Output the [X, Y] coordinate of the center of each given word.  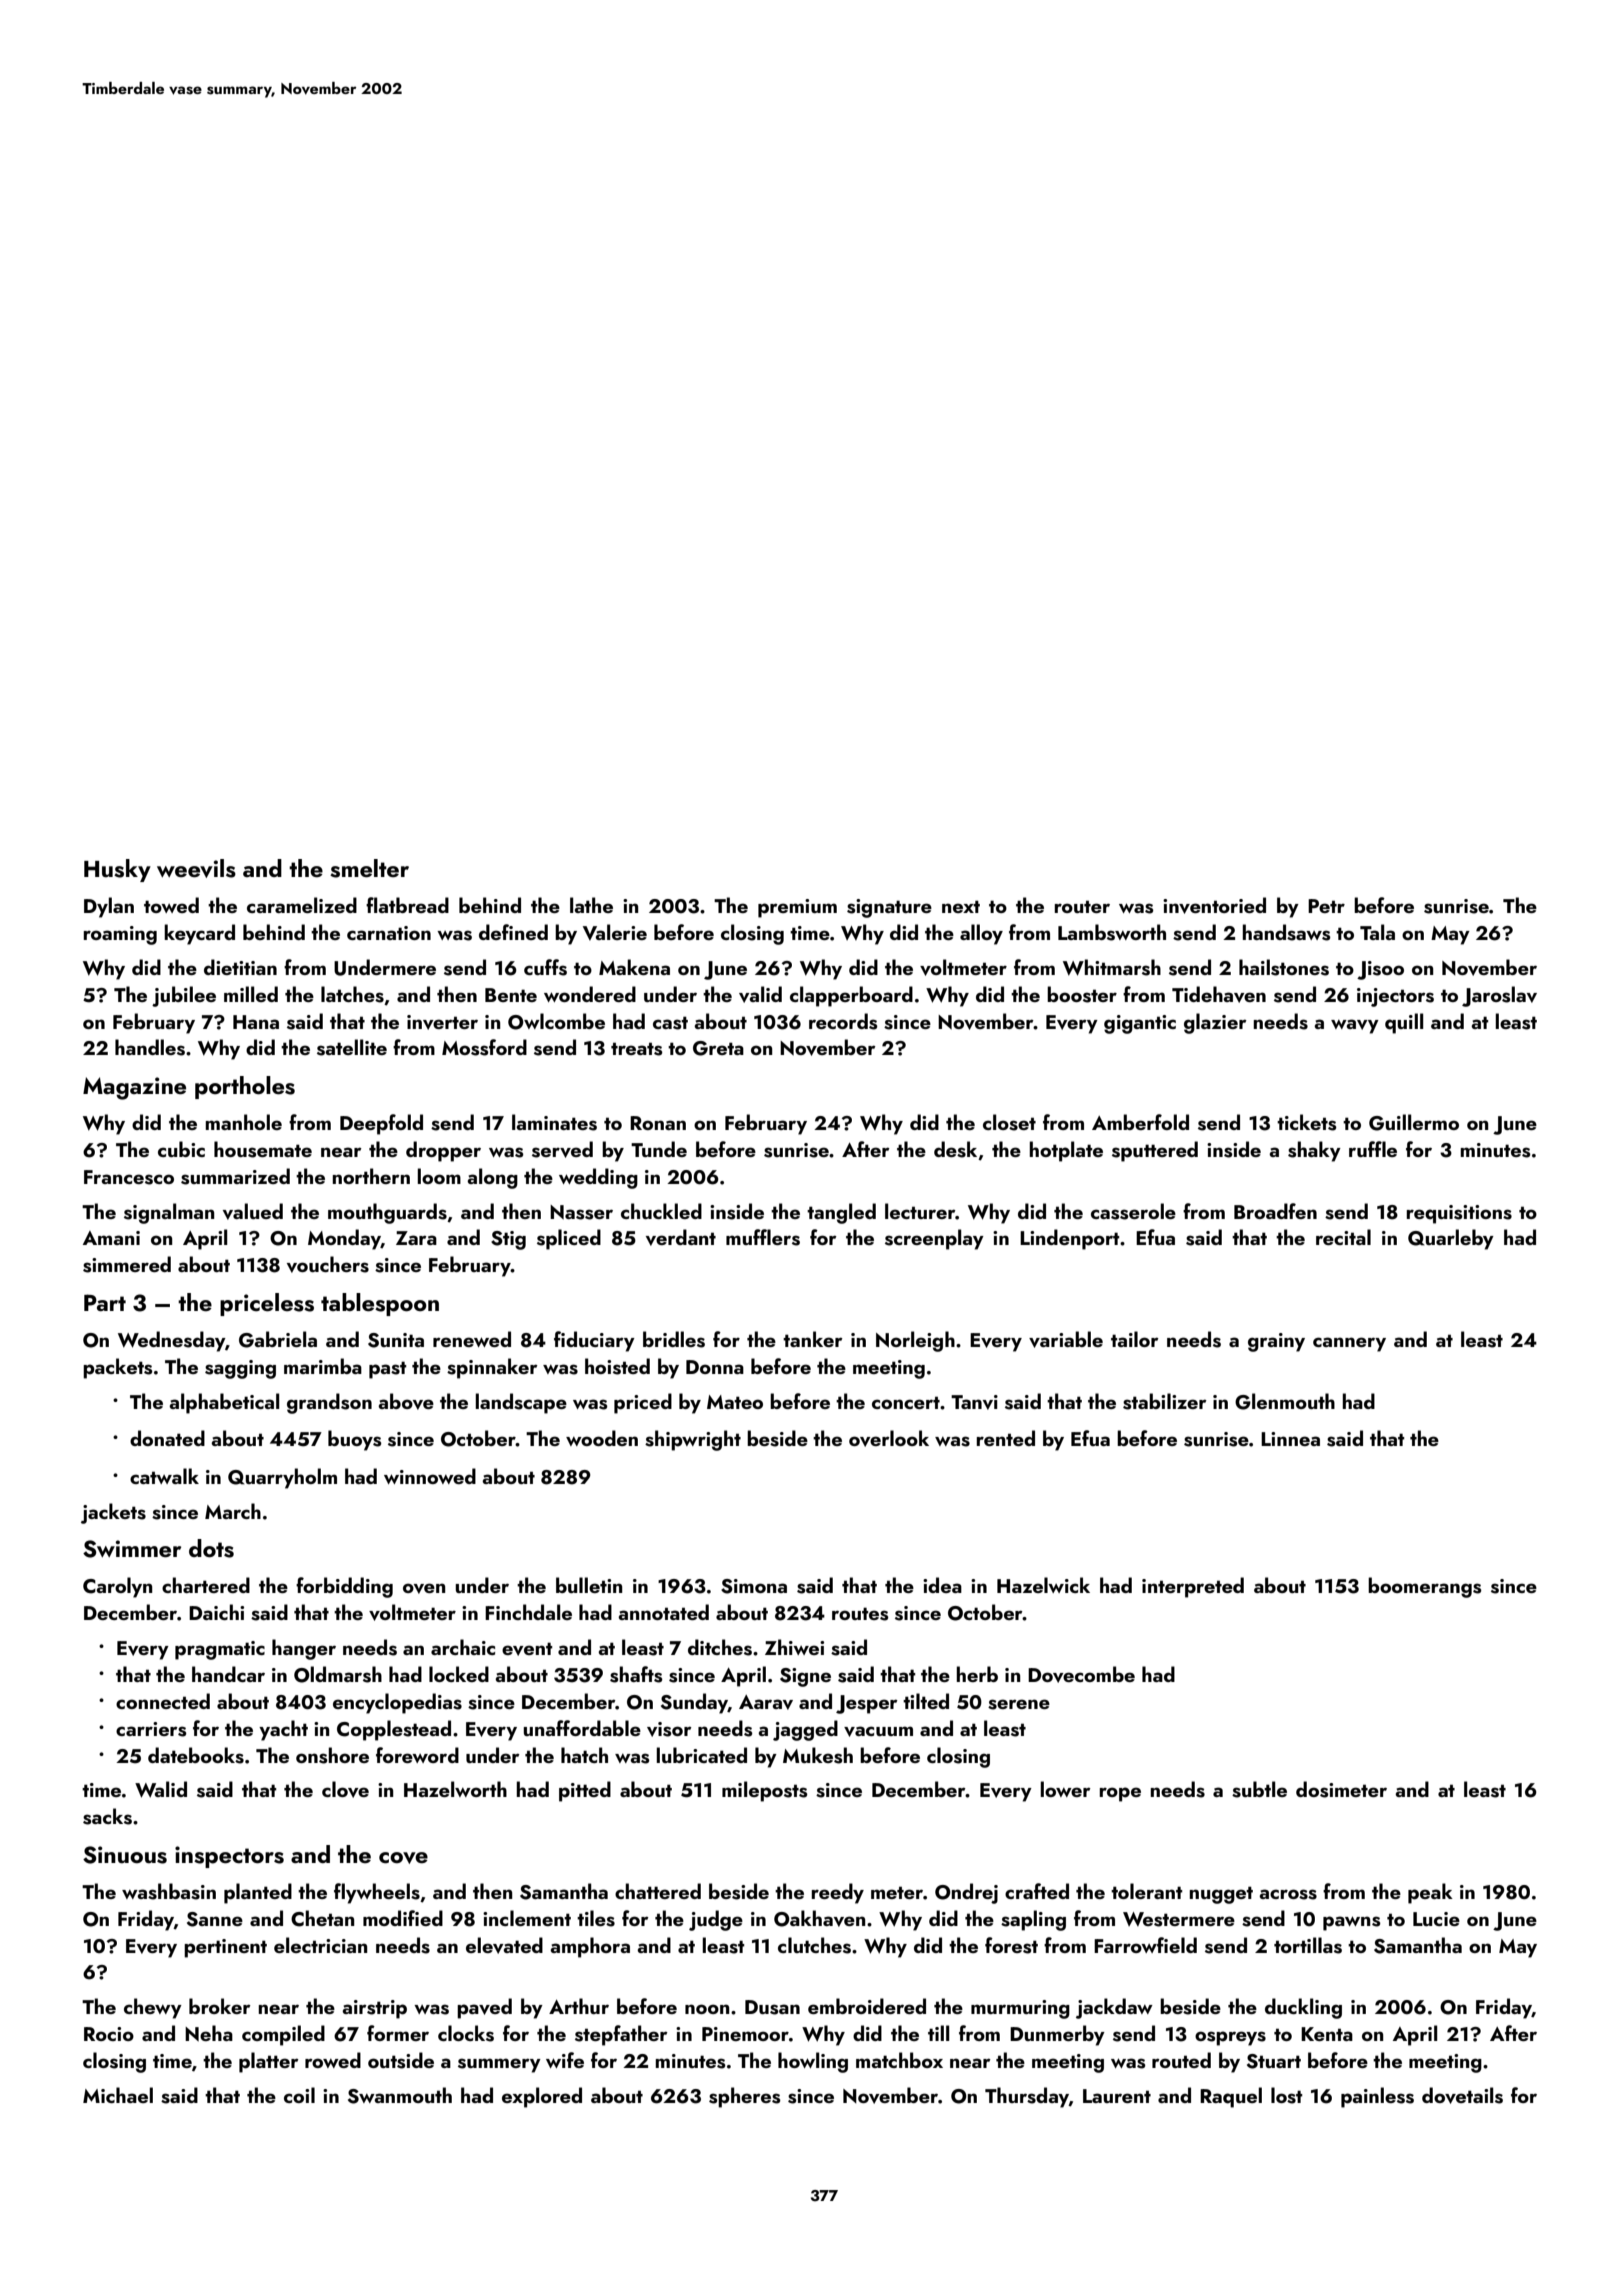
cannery [1349, 1344]
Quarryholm [282, 1478]
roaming [120, 935]
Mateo [735, 1402]
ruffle [1373, 1149]
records [843, 1021]
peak [1430, 1893]
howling [813, 2062]
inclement [527, 1918]
